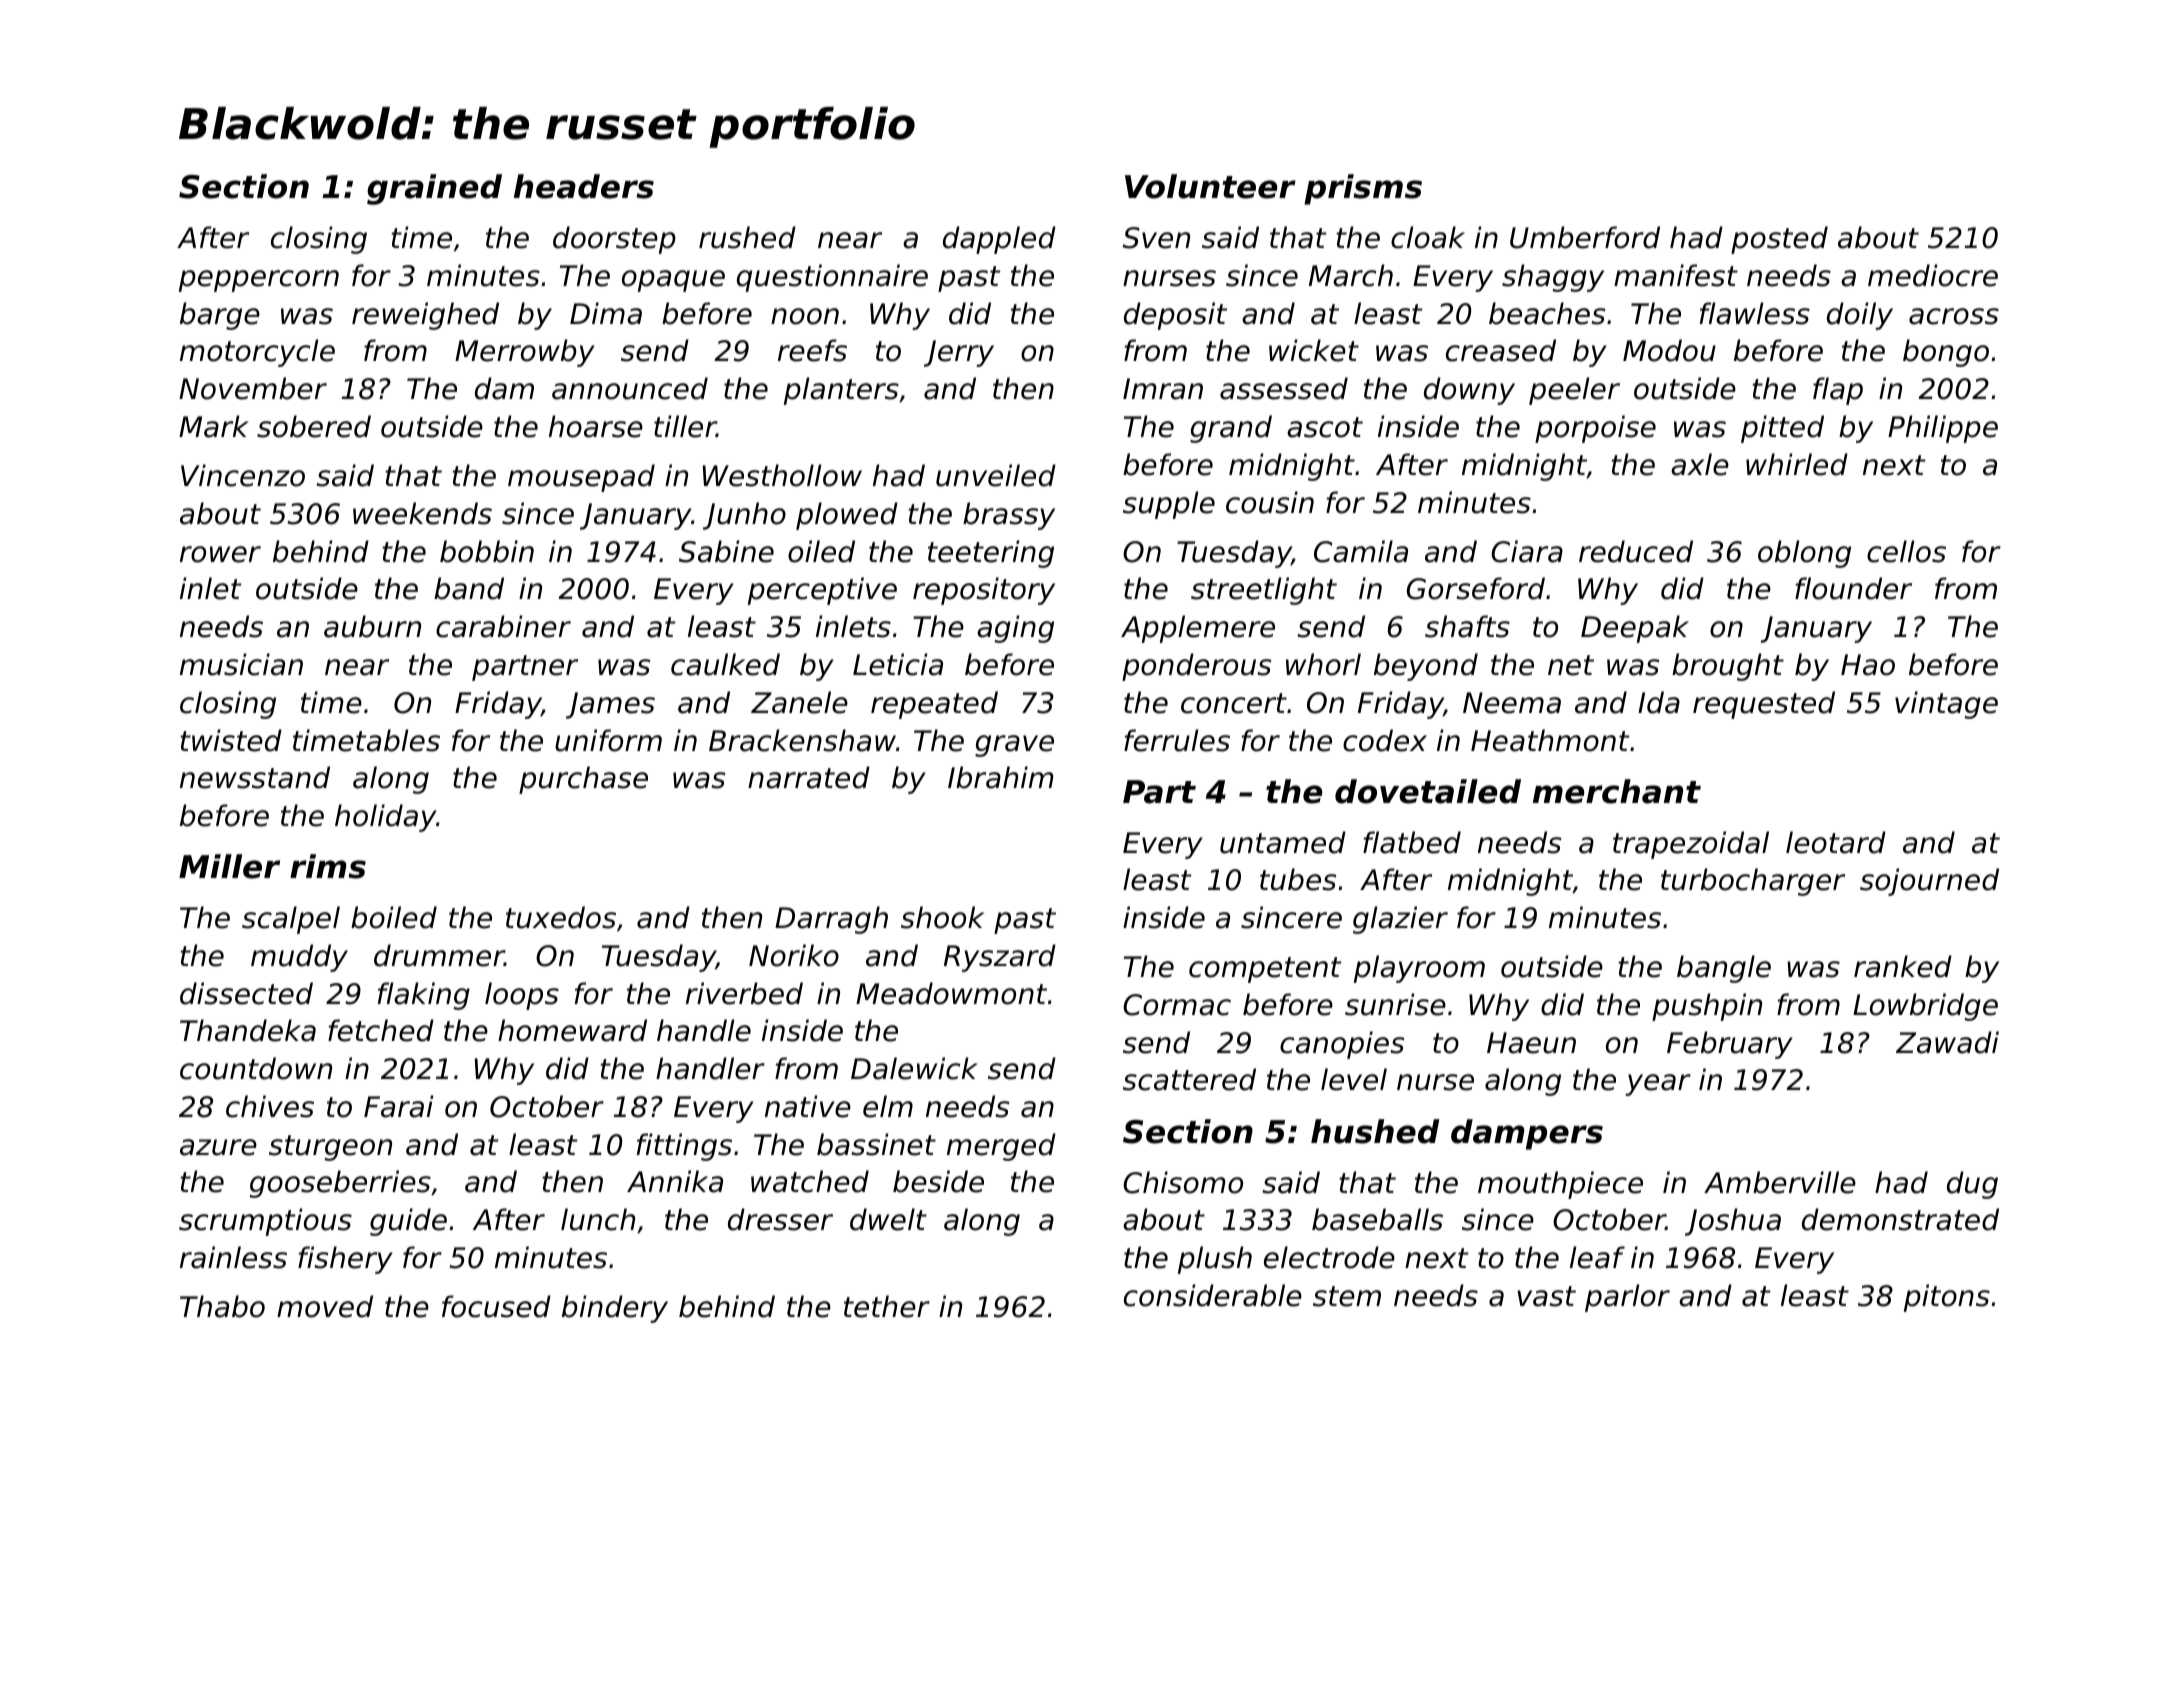 The image size is (2178, 1683). What do you see at coordinates (810, 1181) in the screenshot?
I see `watched` at bounding box center [810, 1181].
